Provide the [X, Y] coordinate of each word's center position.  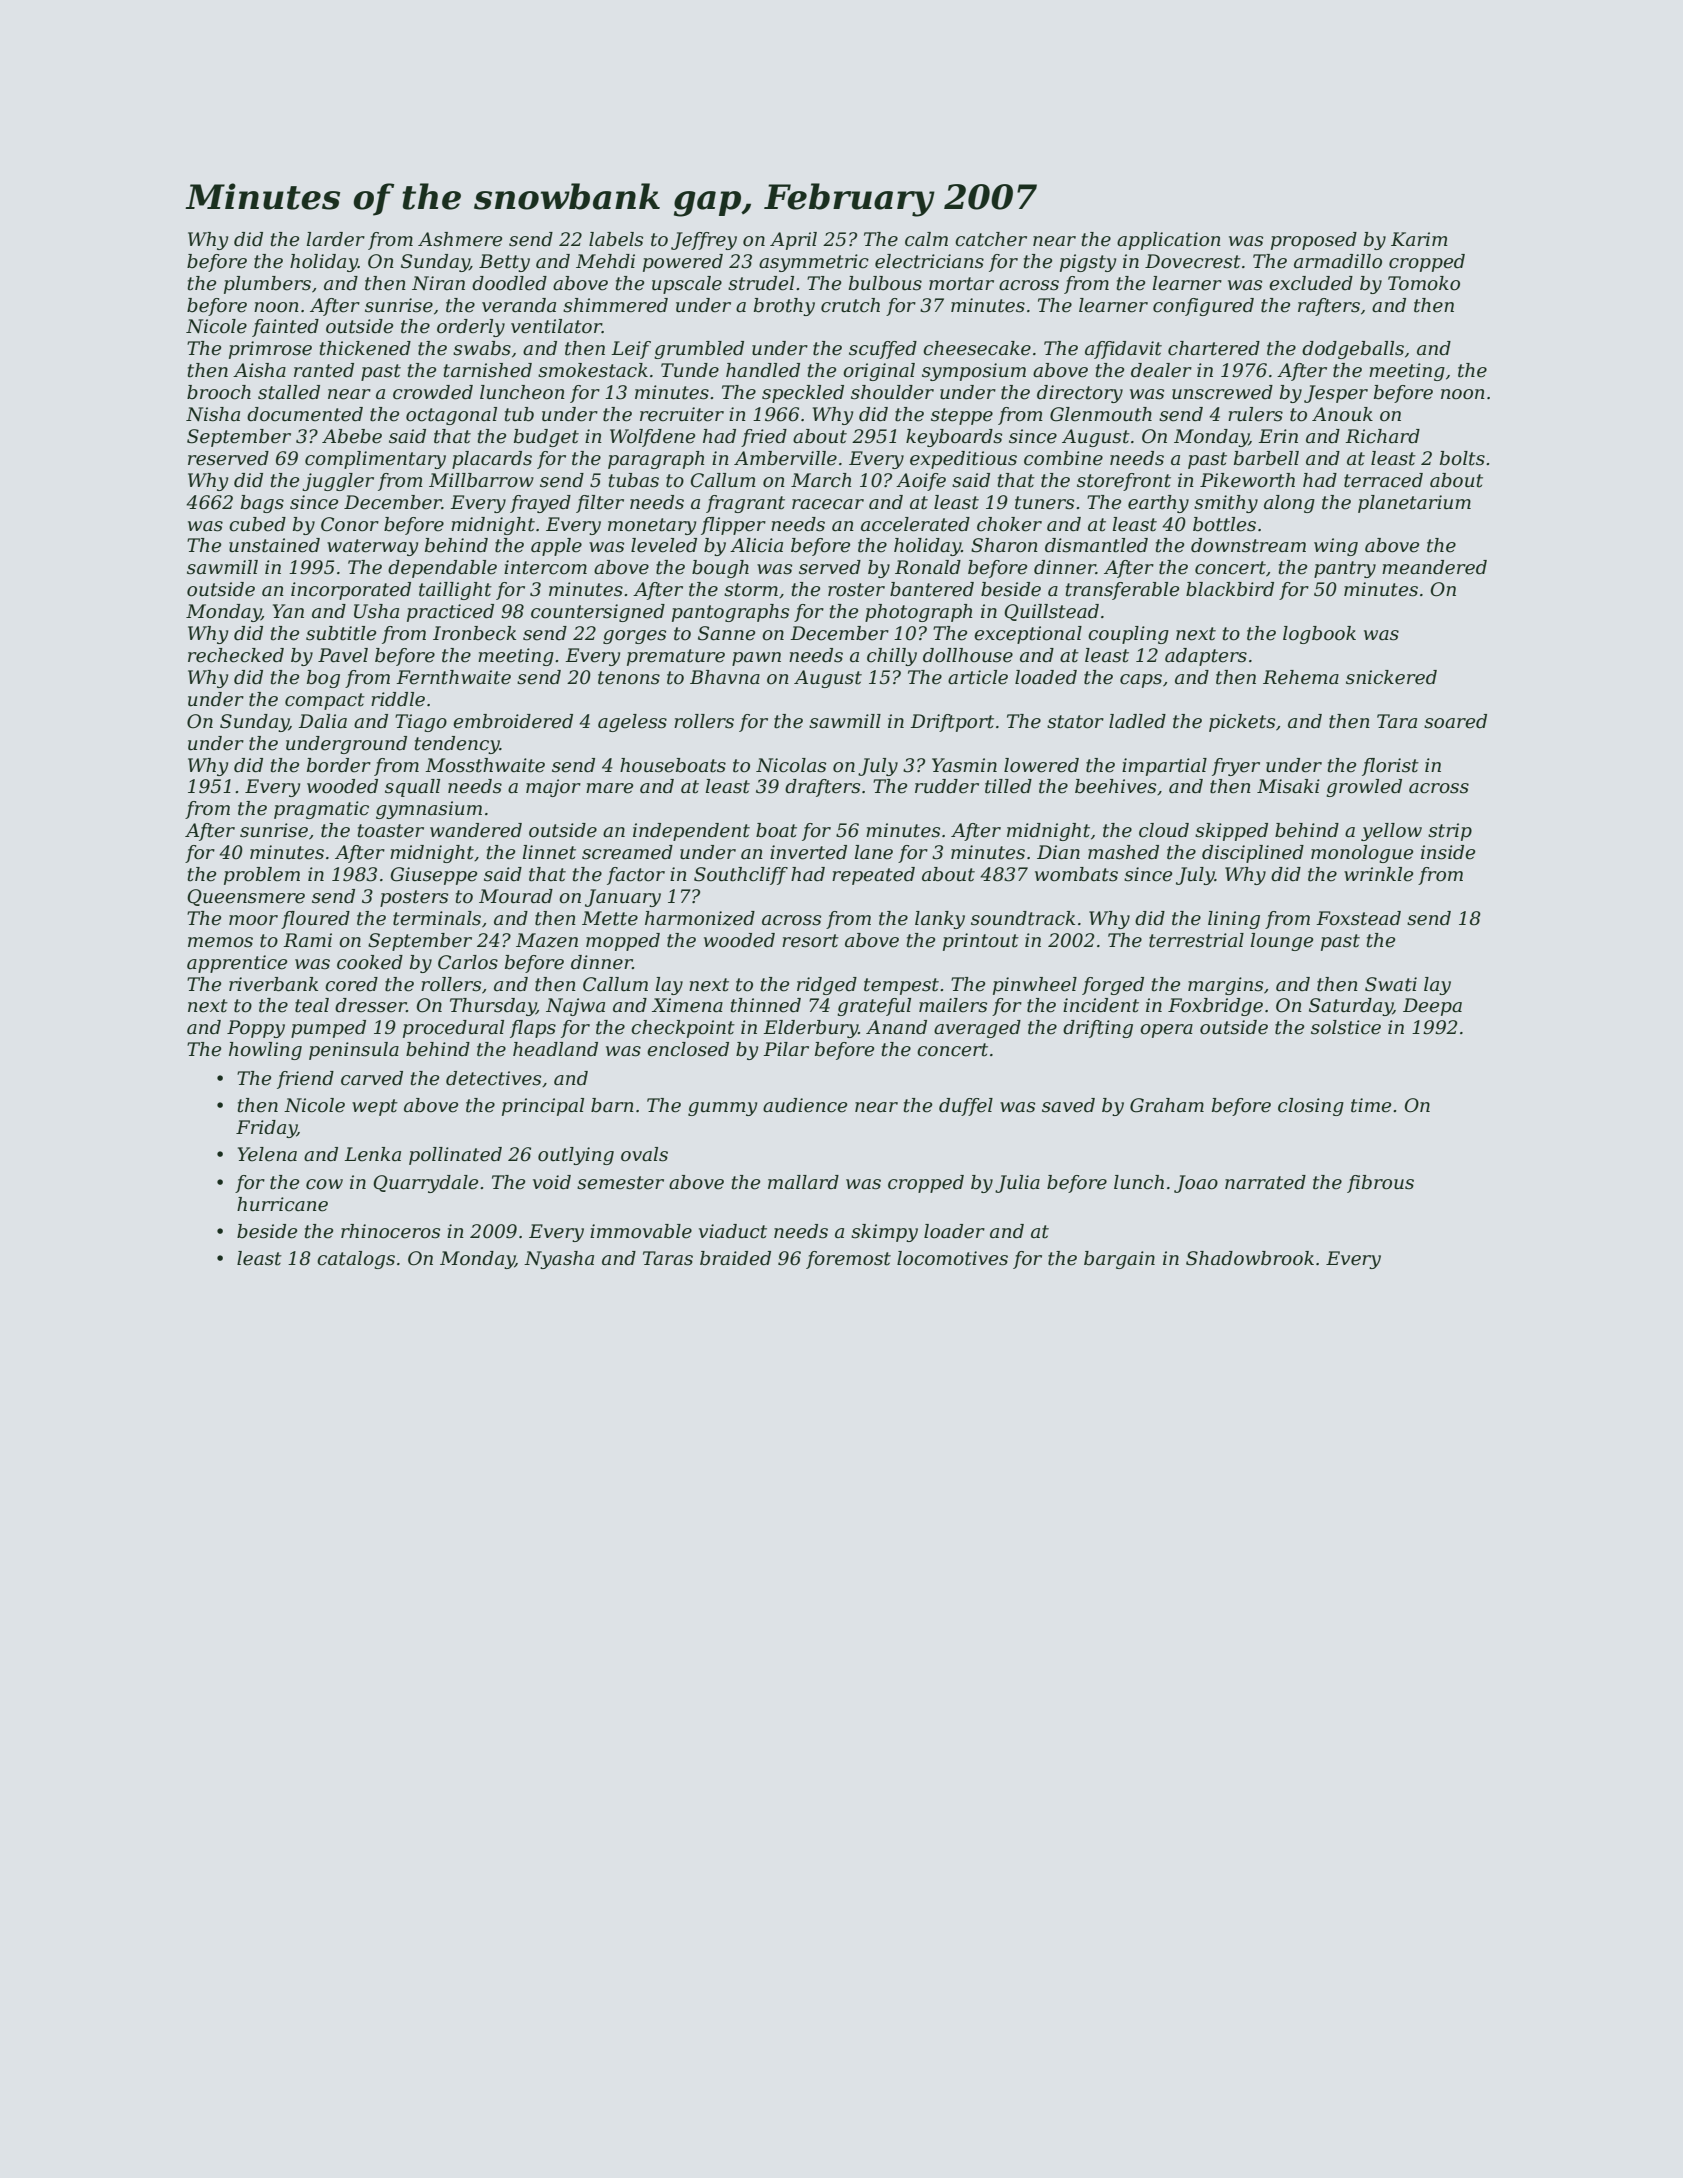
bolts [1462, 458]
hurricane [282, 1204]
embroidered [513, 721]
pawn [756, 659]
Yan [288, 611]
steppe [962, 416]
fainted [285, 328]
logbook [1319, 635]
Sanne [726, 633]
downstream [1248, 545]
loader [954, 1231]
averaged [977, 1029]
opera [1166, 1031]
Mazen [547, 940]
